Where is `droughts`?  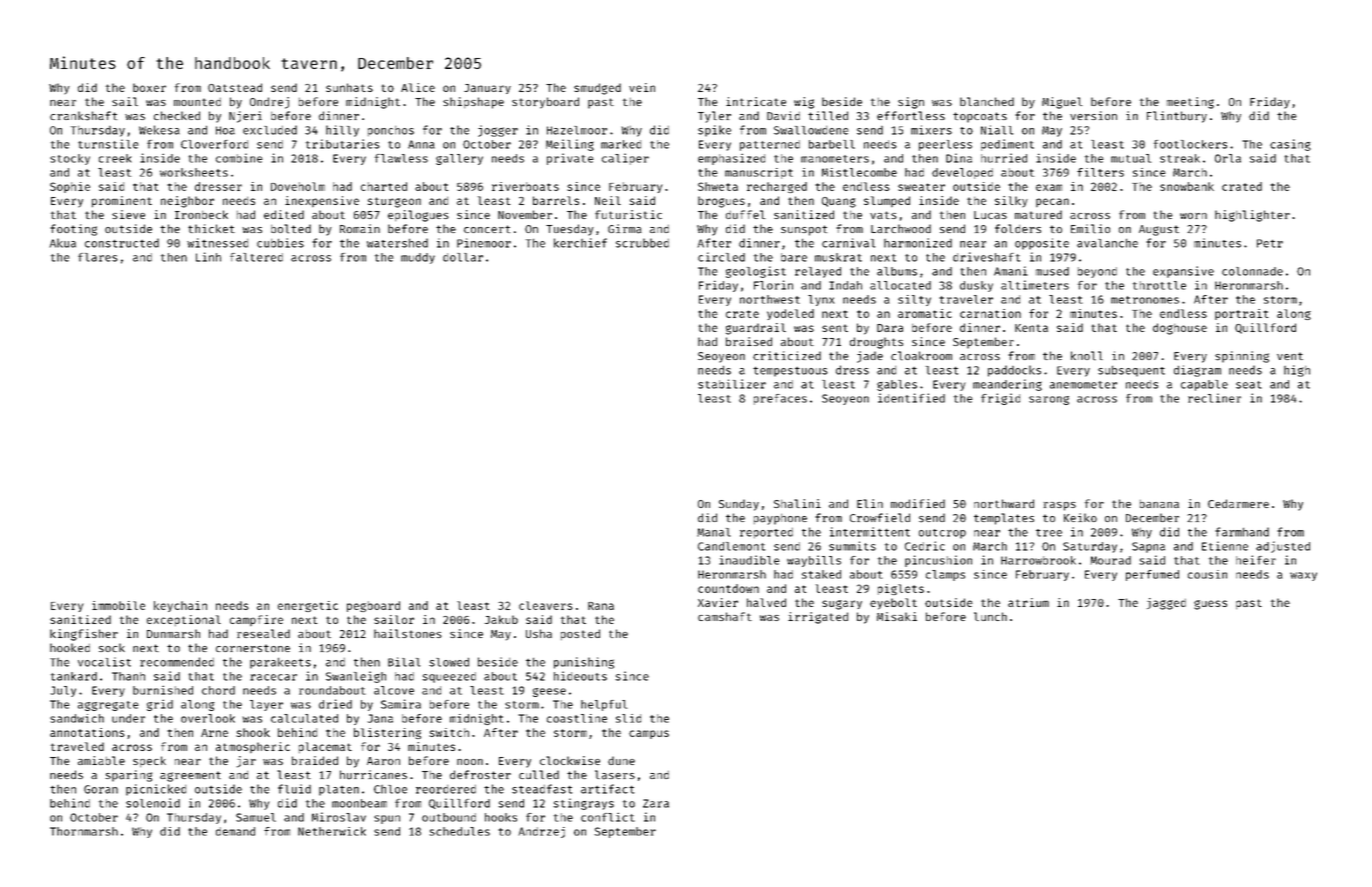
droughts is located at coordinates (876, 343).
